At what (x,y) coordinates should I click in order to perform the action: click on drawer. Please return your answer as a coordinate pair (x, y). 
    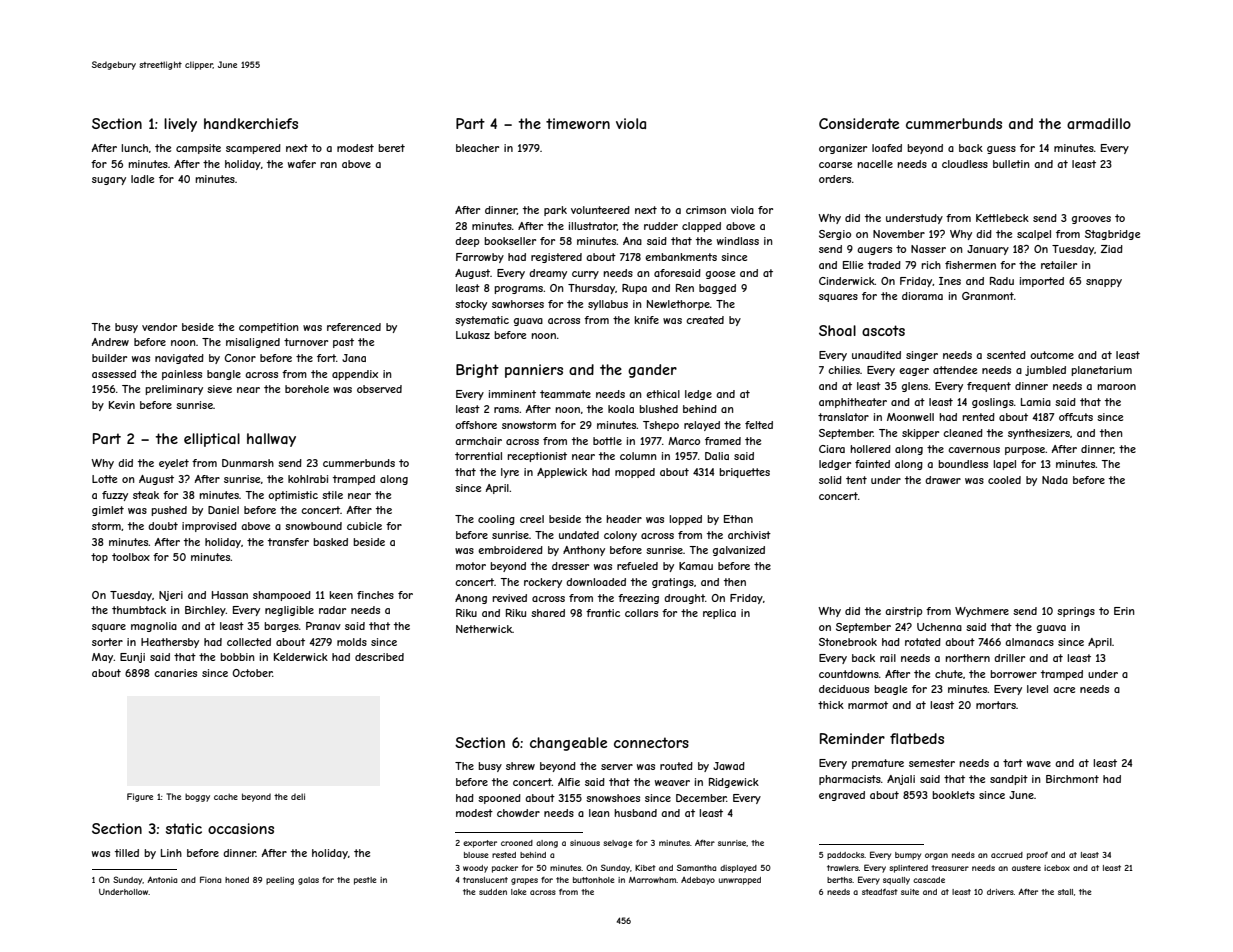
    Looking at the image, I should click on (943, 480).
